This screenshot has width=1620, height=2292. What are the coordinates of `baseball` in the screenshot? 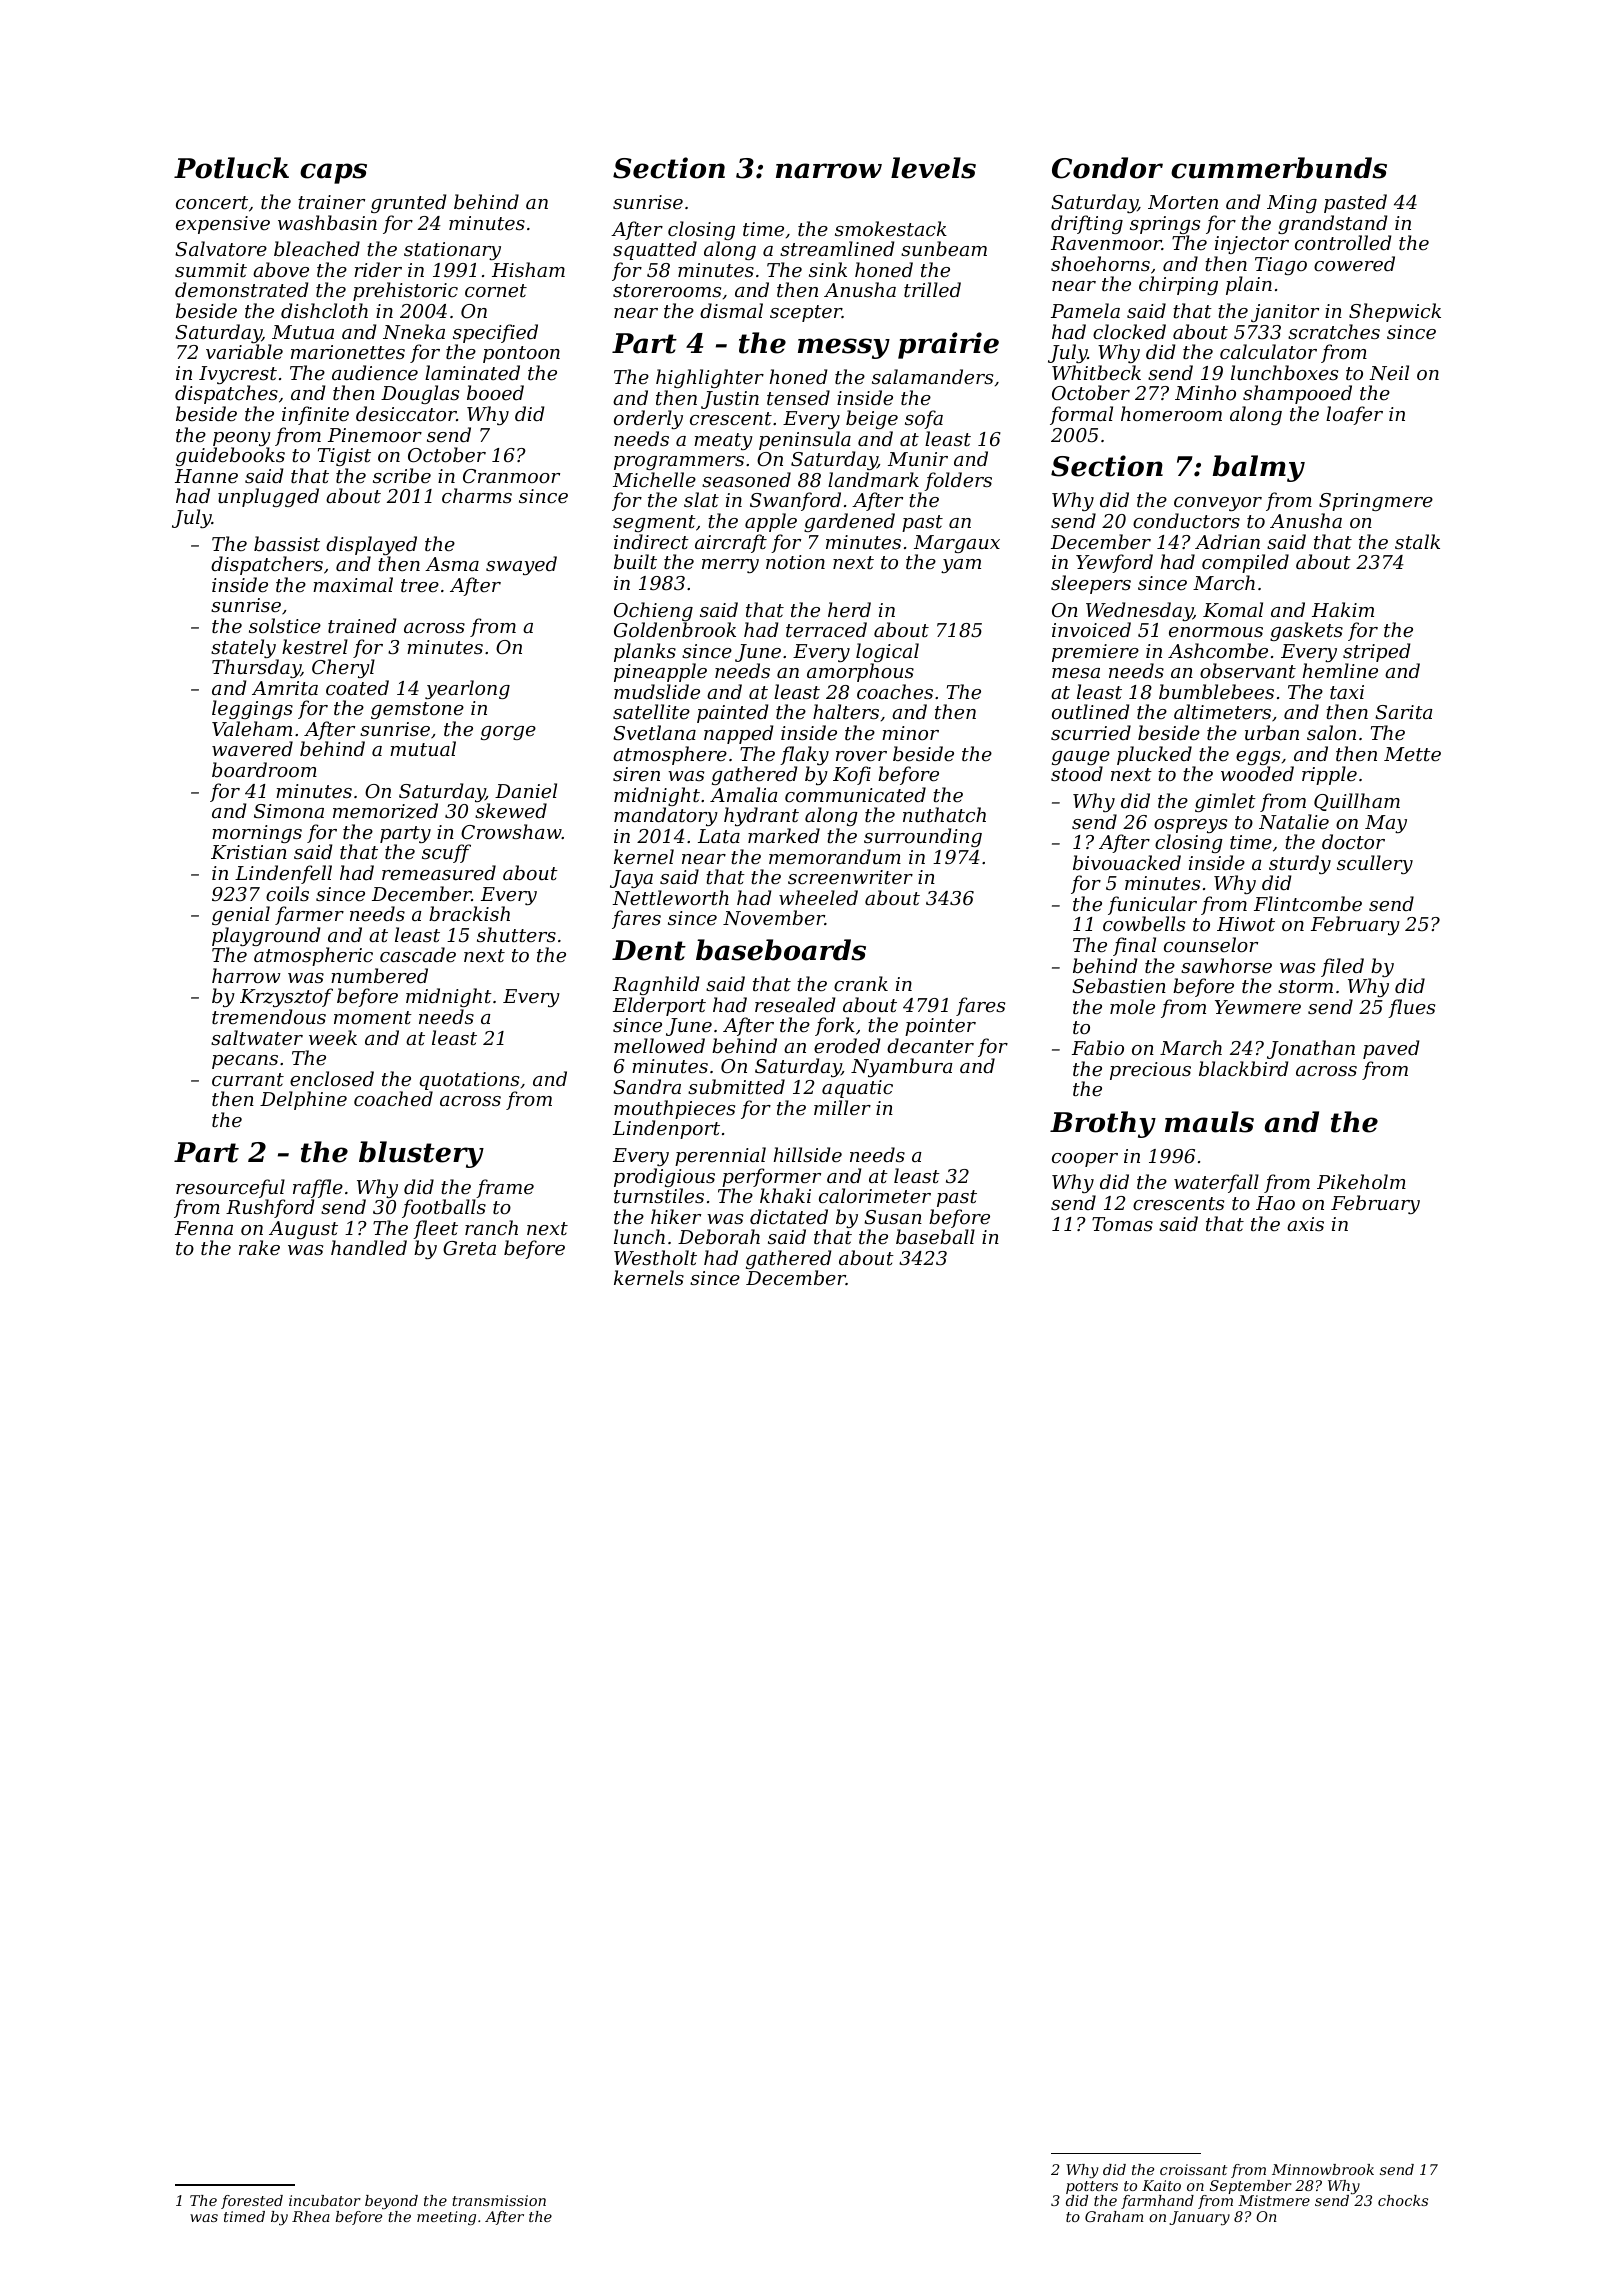 It's located at (935, 1236).
